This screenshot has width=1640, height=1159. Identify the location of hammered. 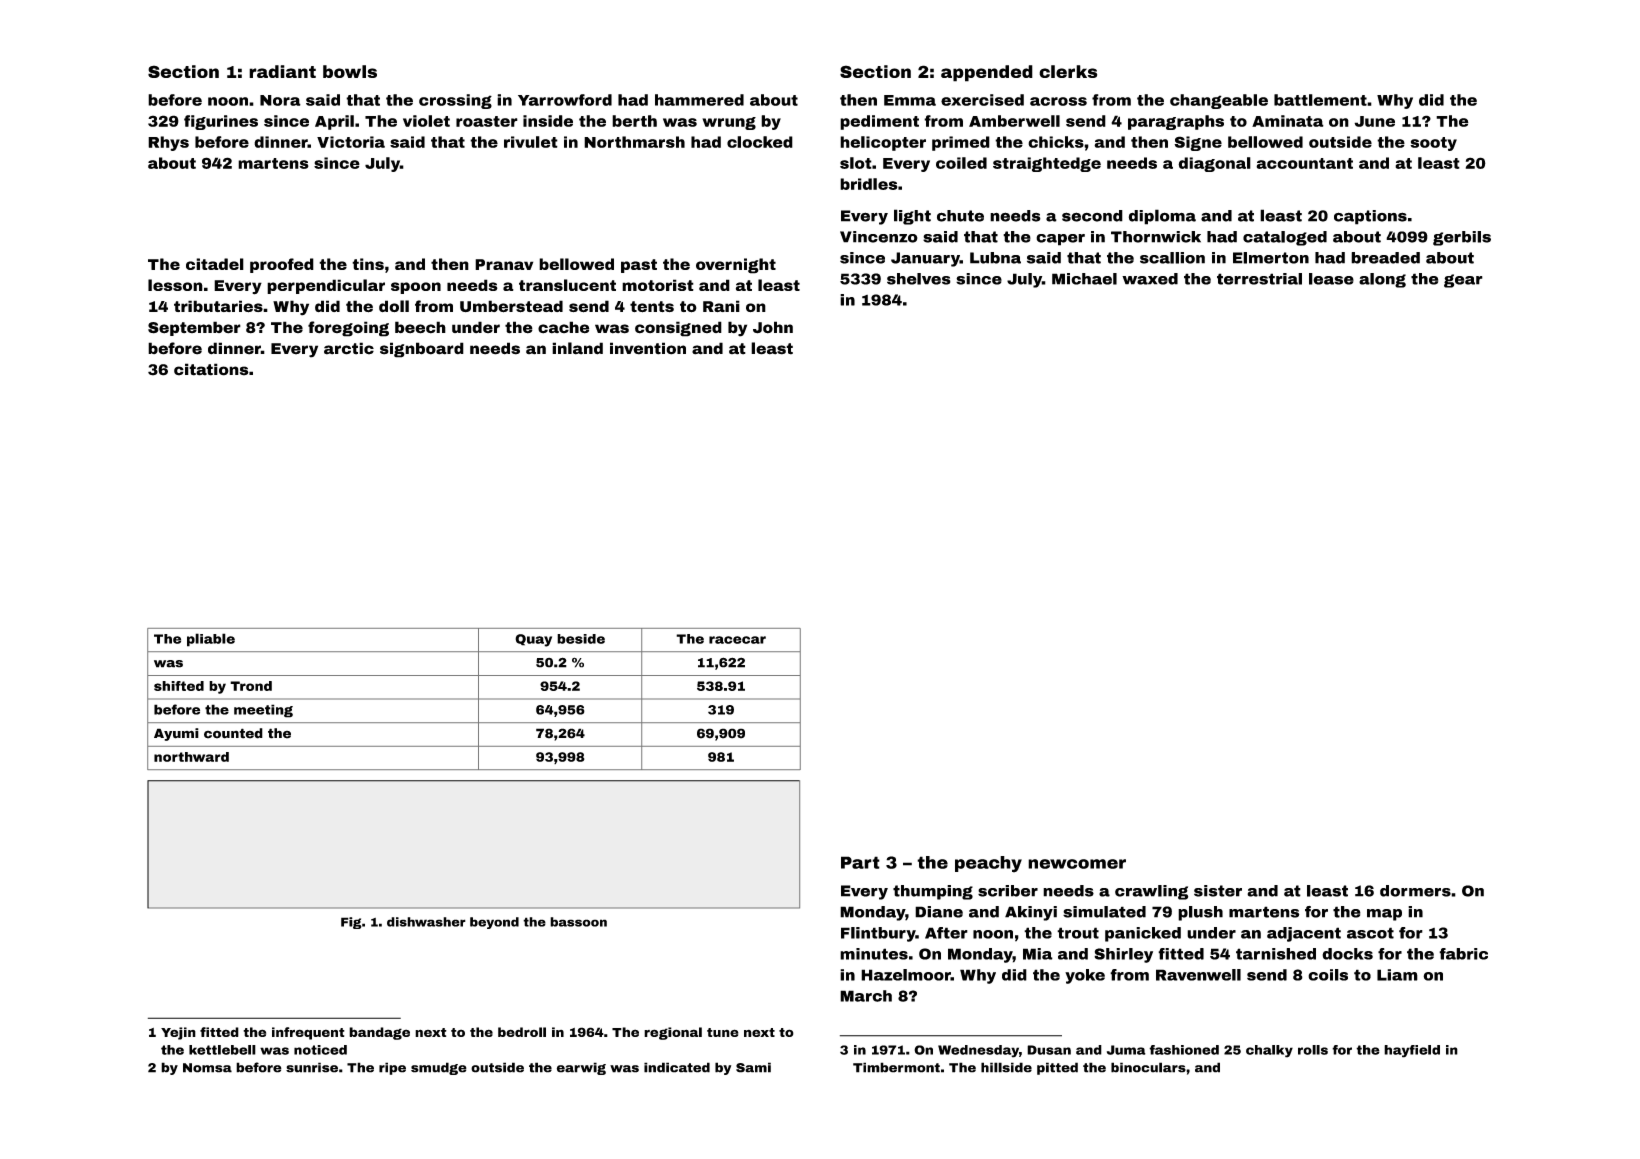
(699, 100).
